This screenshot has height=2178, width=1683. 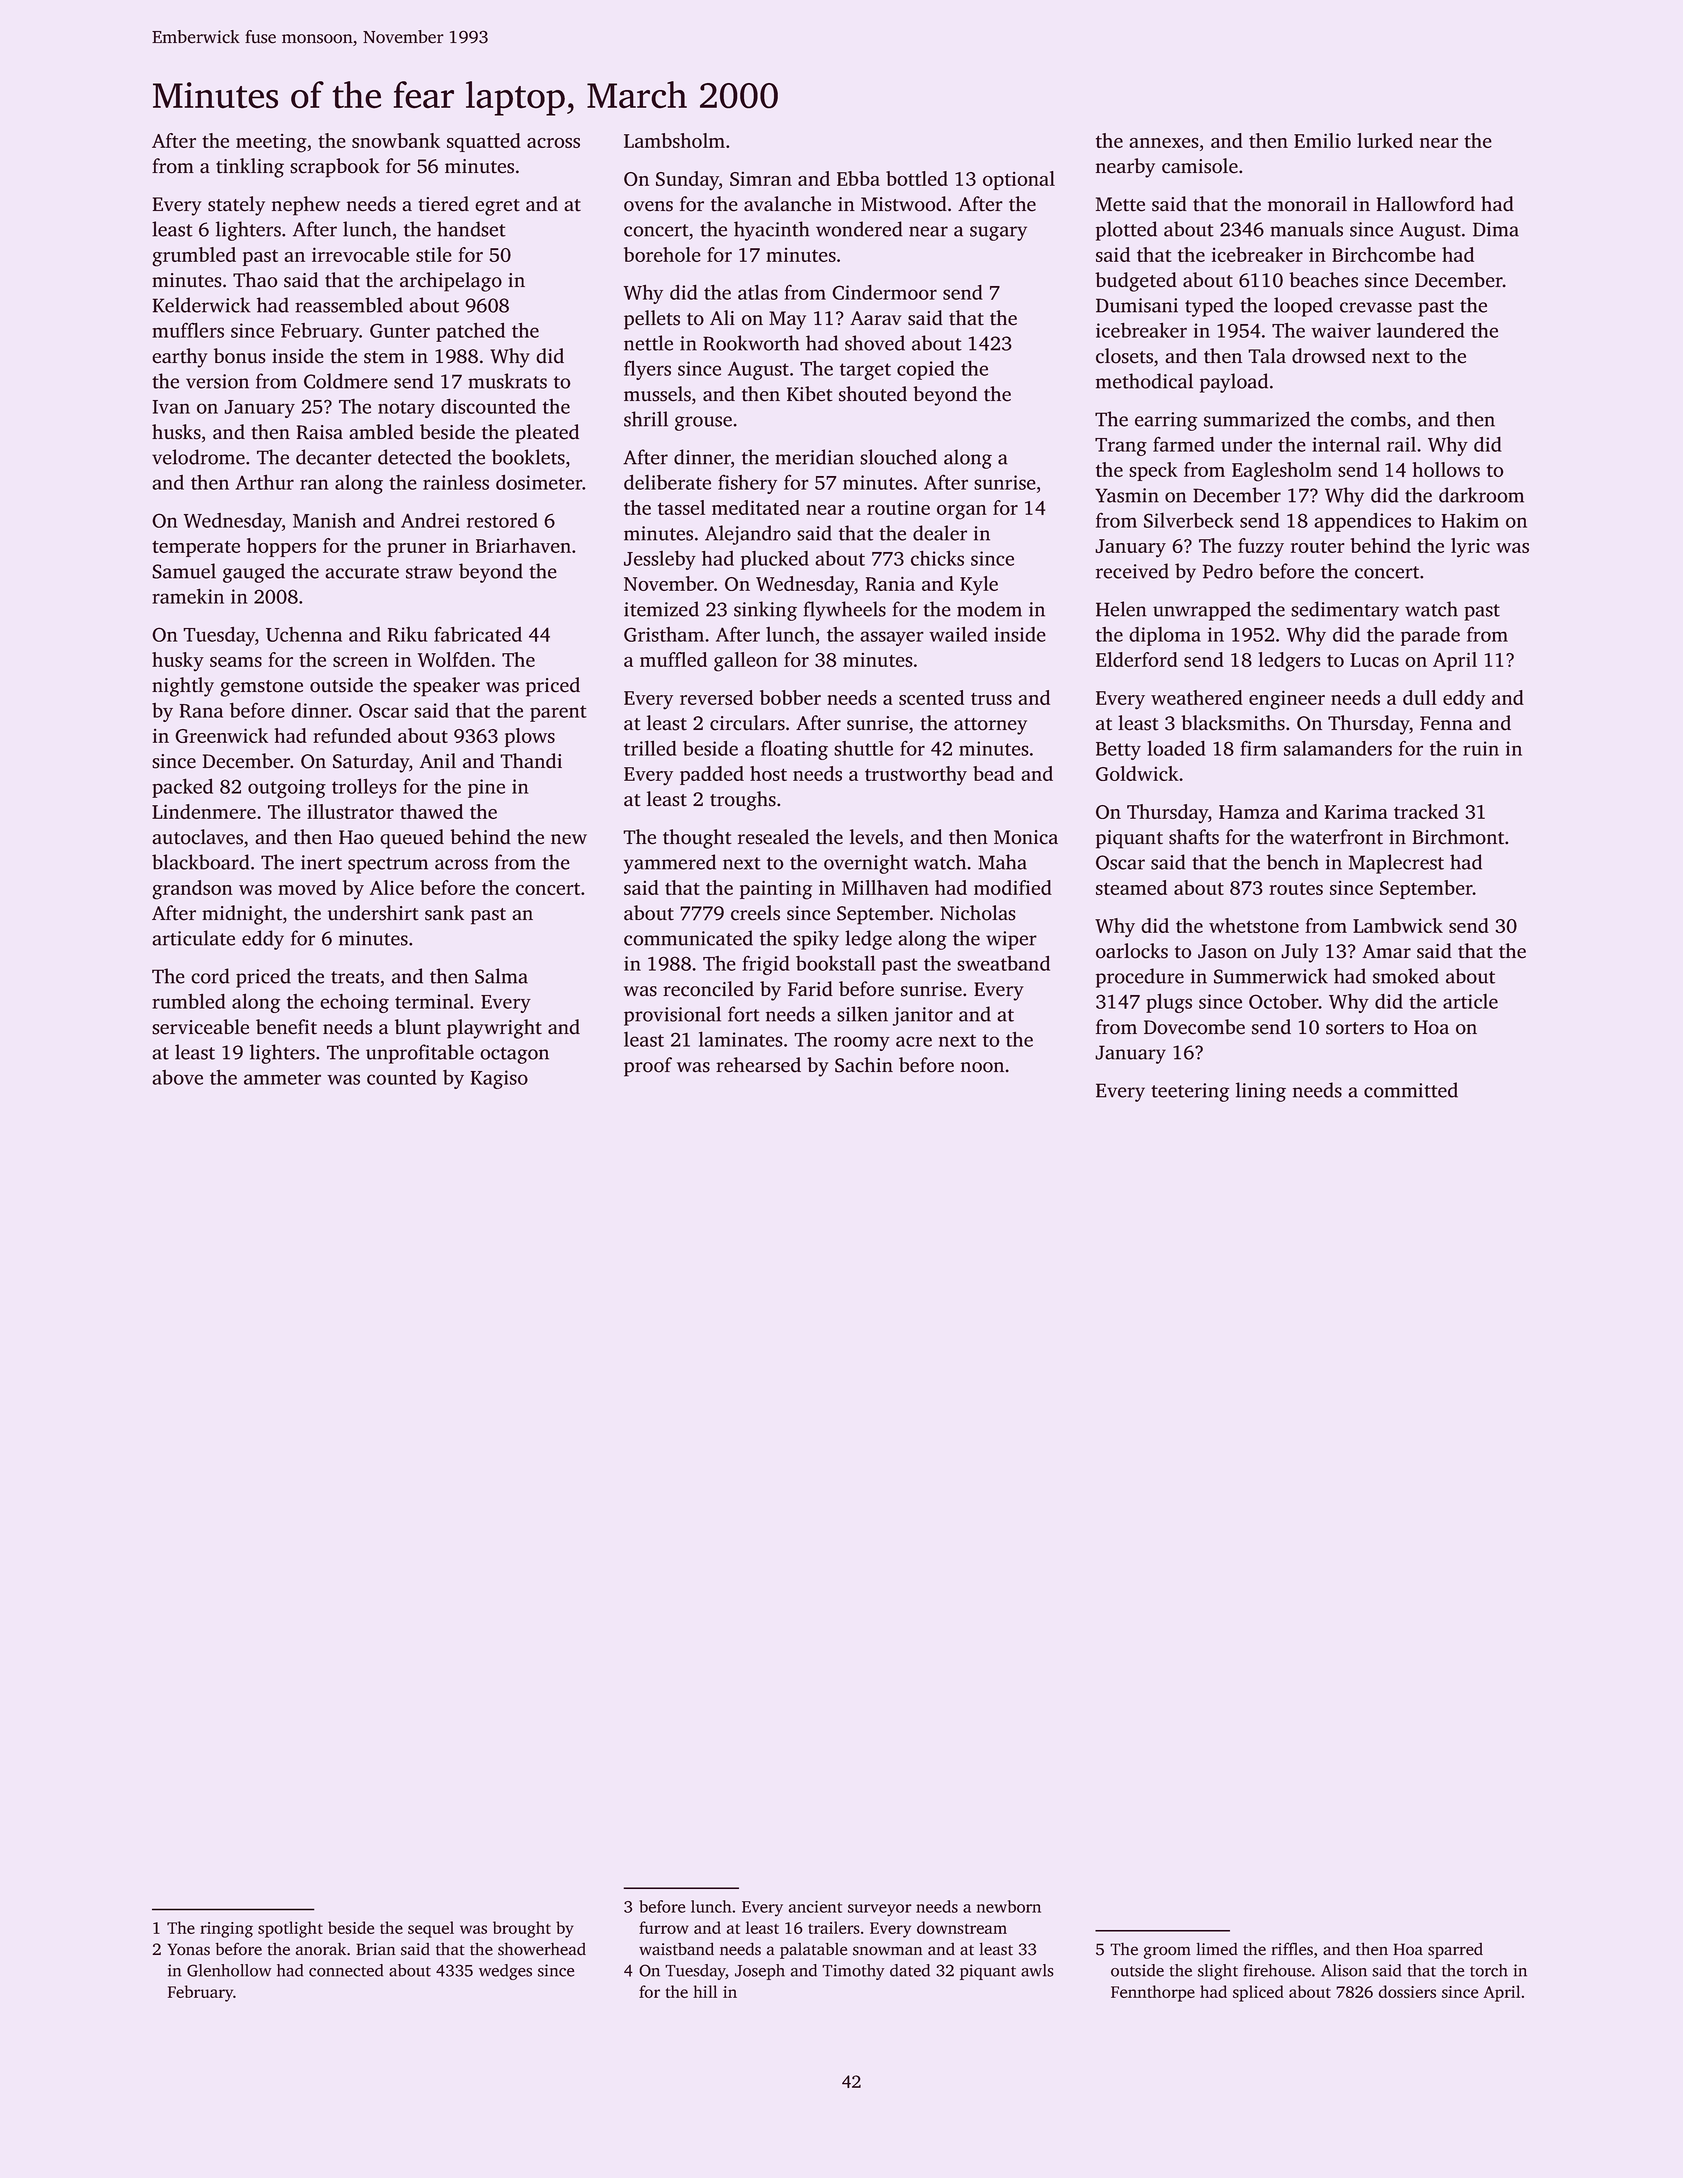 What do you see at coordinates (431, 1929) in the screenshot?
I see `sequel` at bounding box center [431, 1929].
